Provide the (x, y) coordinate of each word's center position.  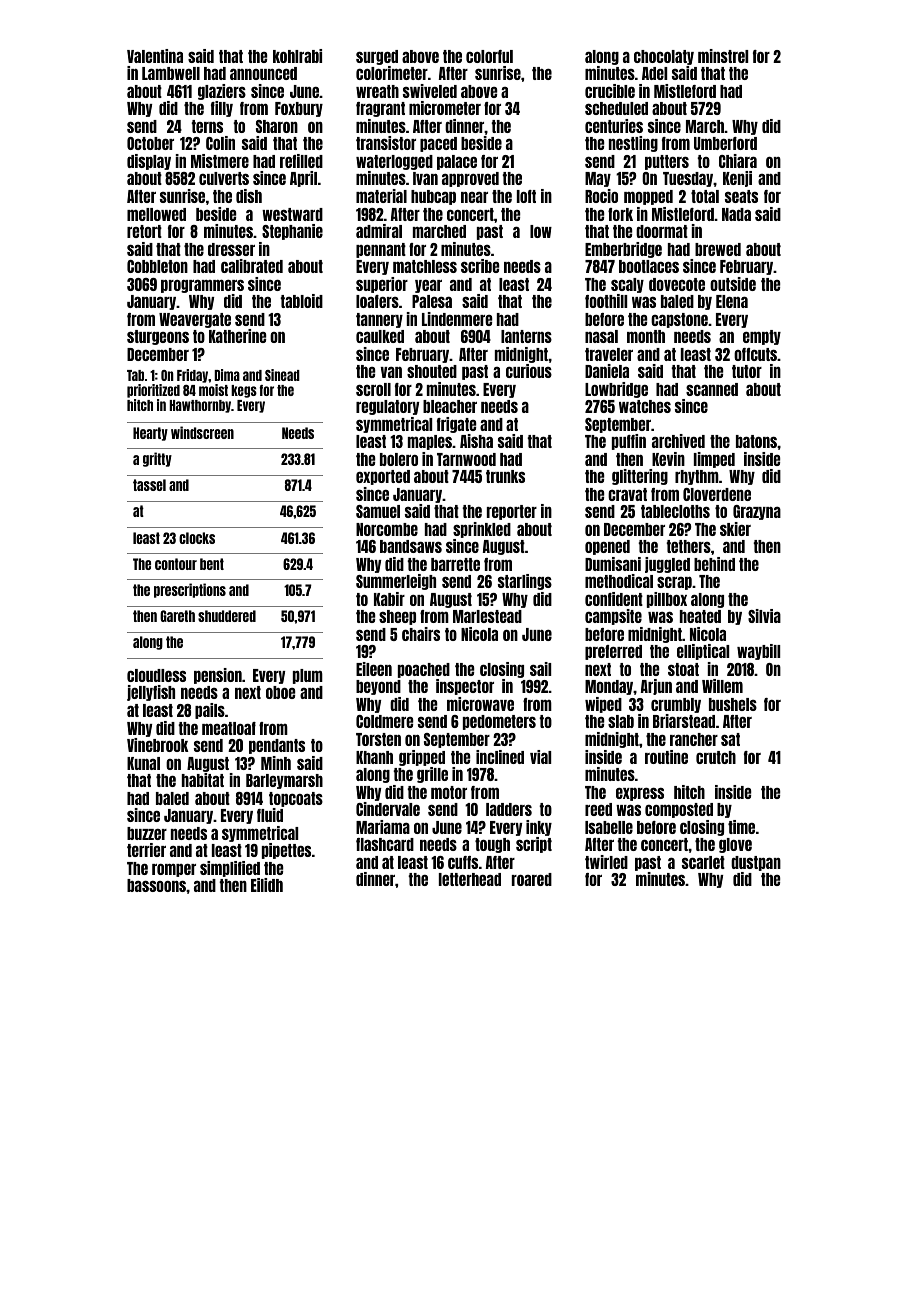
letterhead (470, 879)
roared (532, 879)
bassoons (156, 885)
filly (222, 109)
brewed (718, 249)
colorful (489, 56)
